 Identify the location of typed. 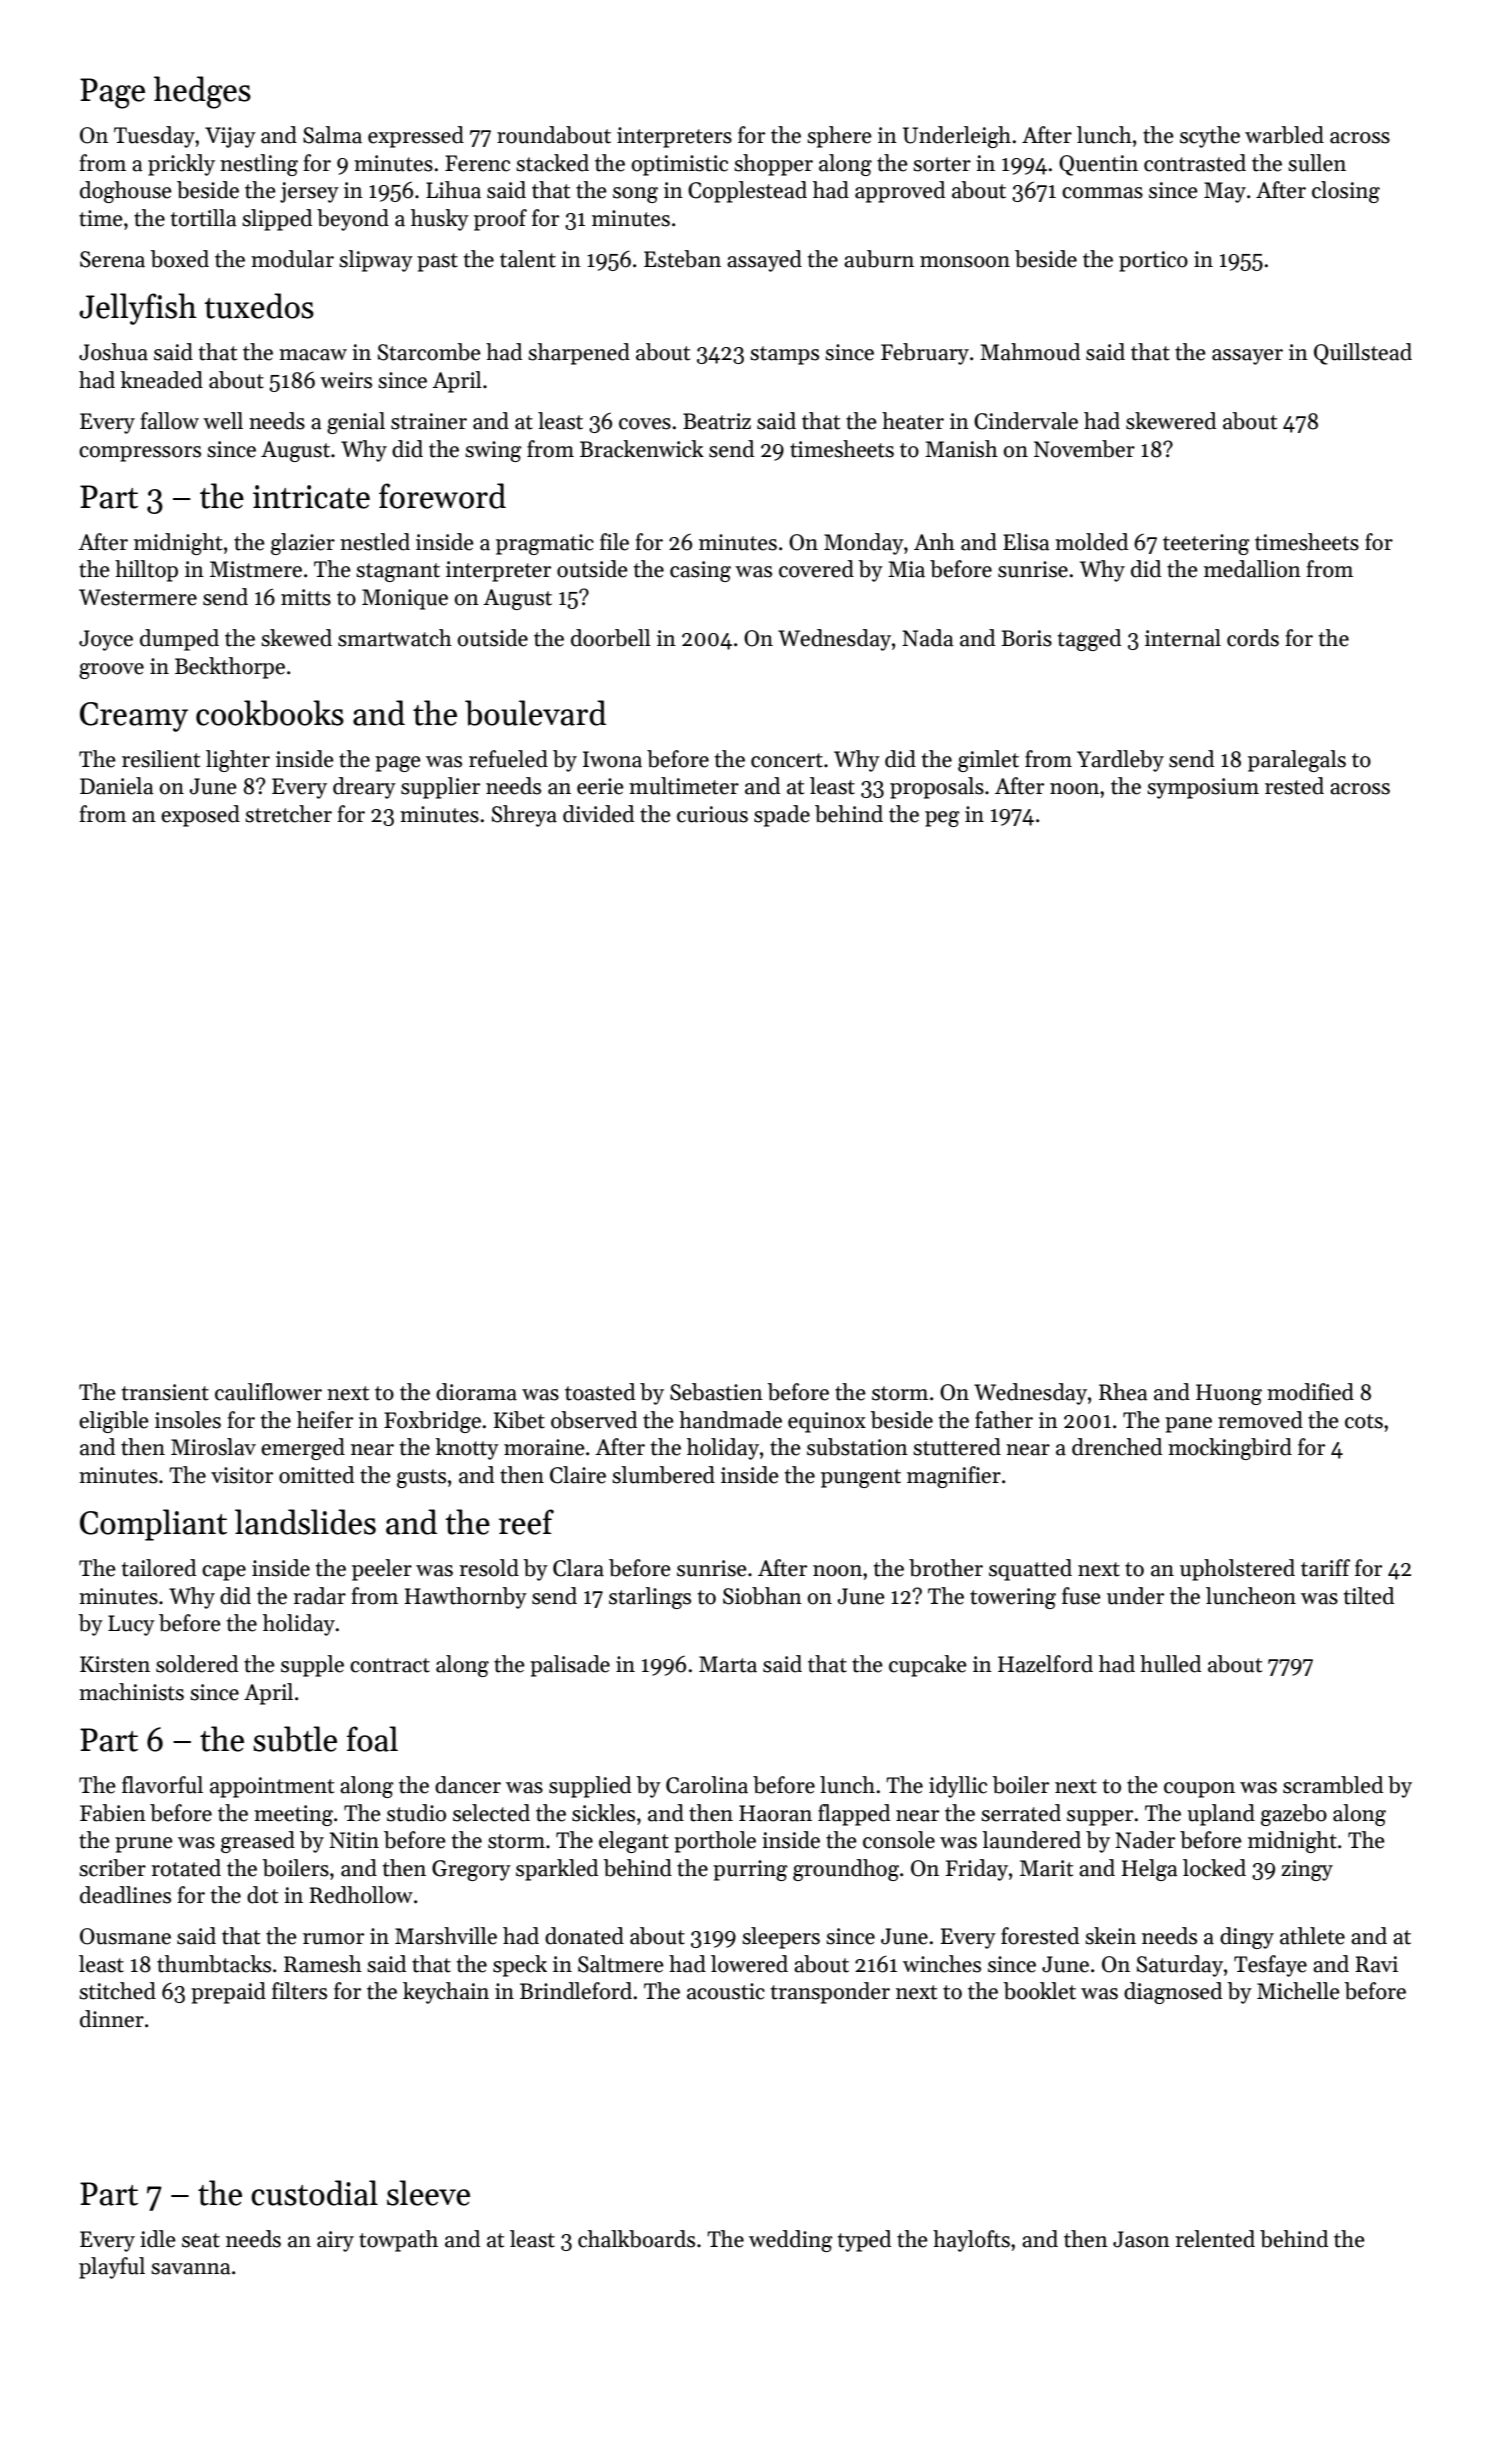
(864, 2241).
